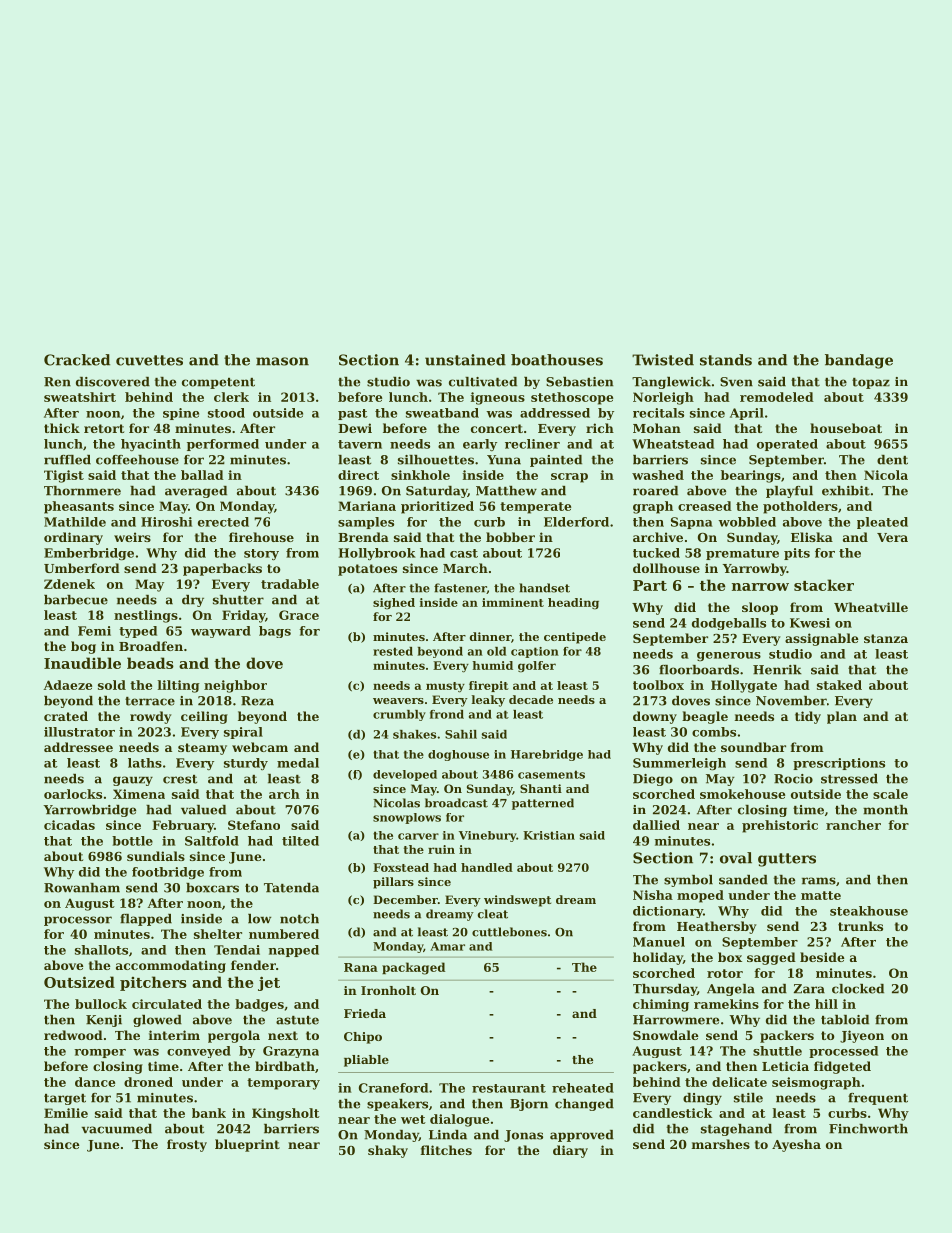  Describe the element at coordinates (846, 428) in the screenshot. I see `houseboat` at that location.
